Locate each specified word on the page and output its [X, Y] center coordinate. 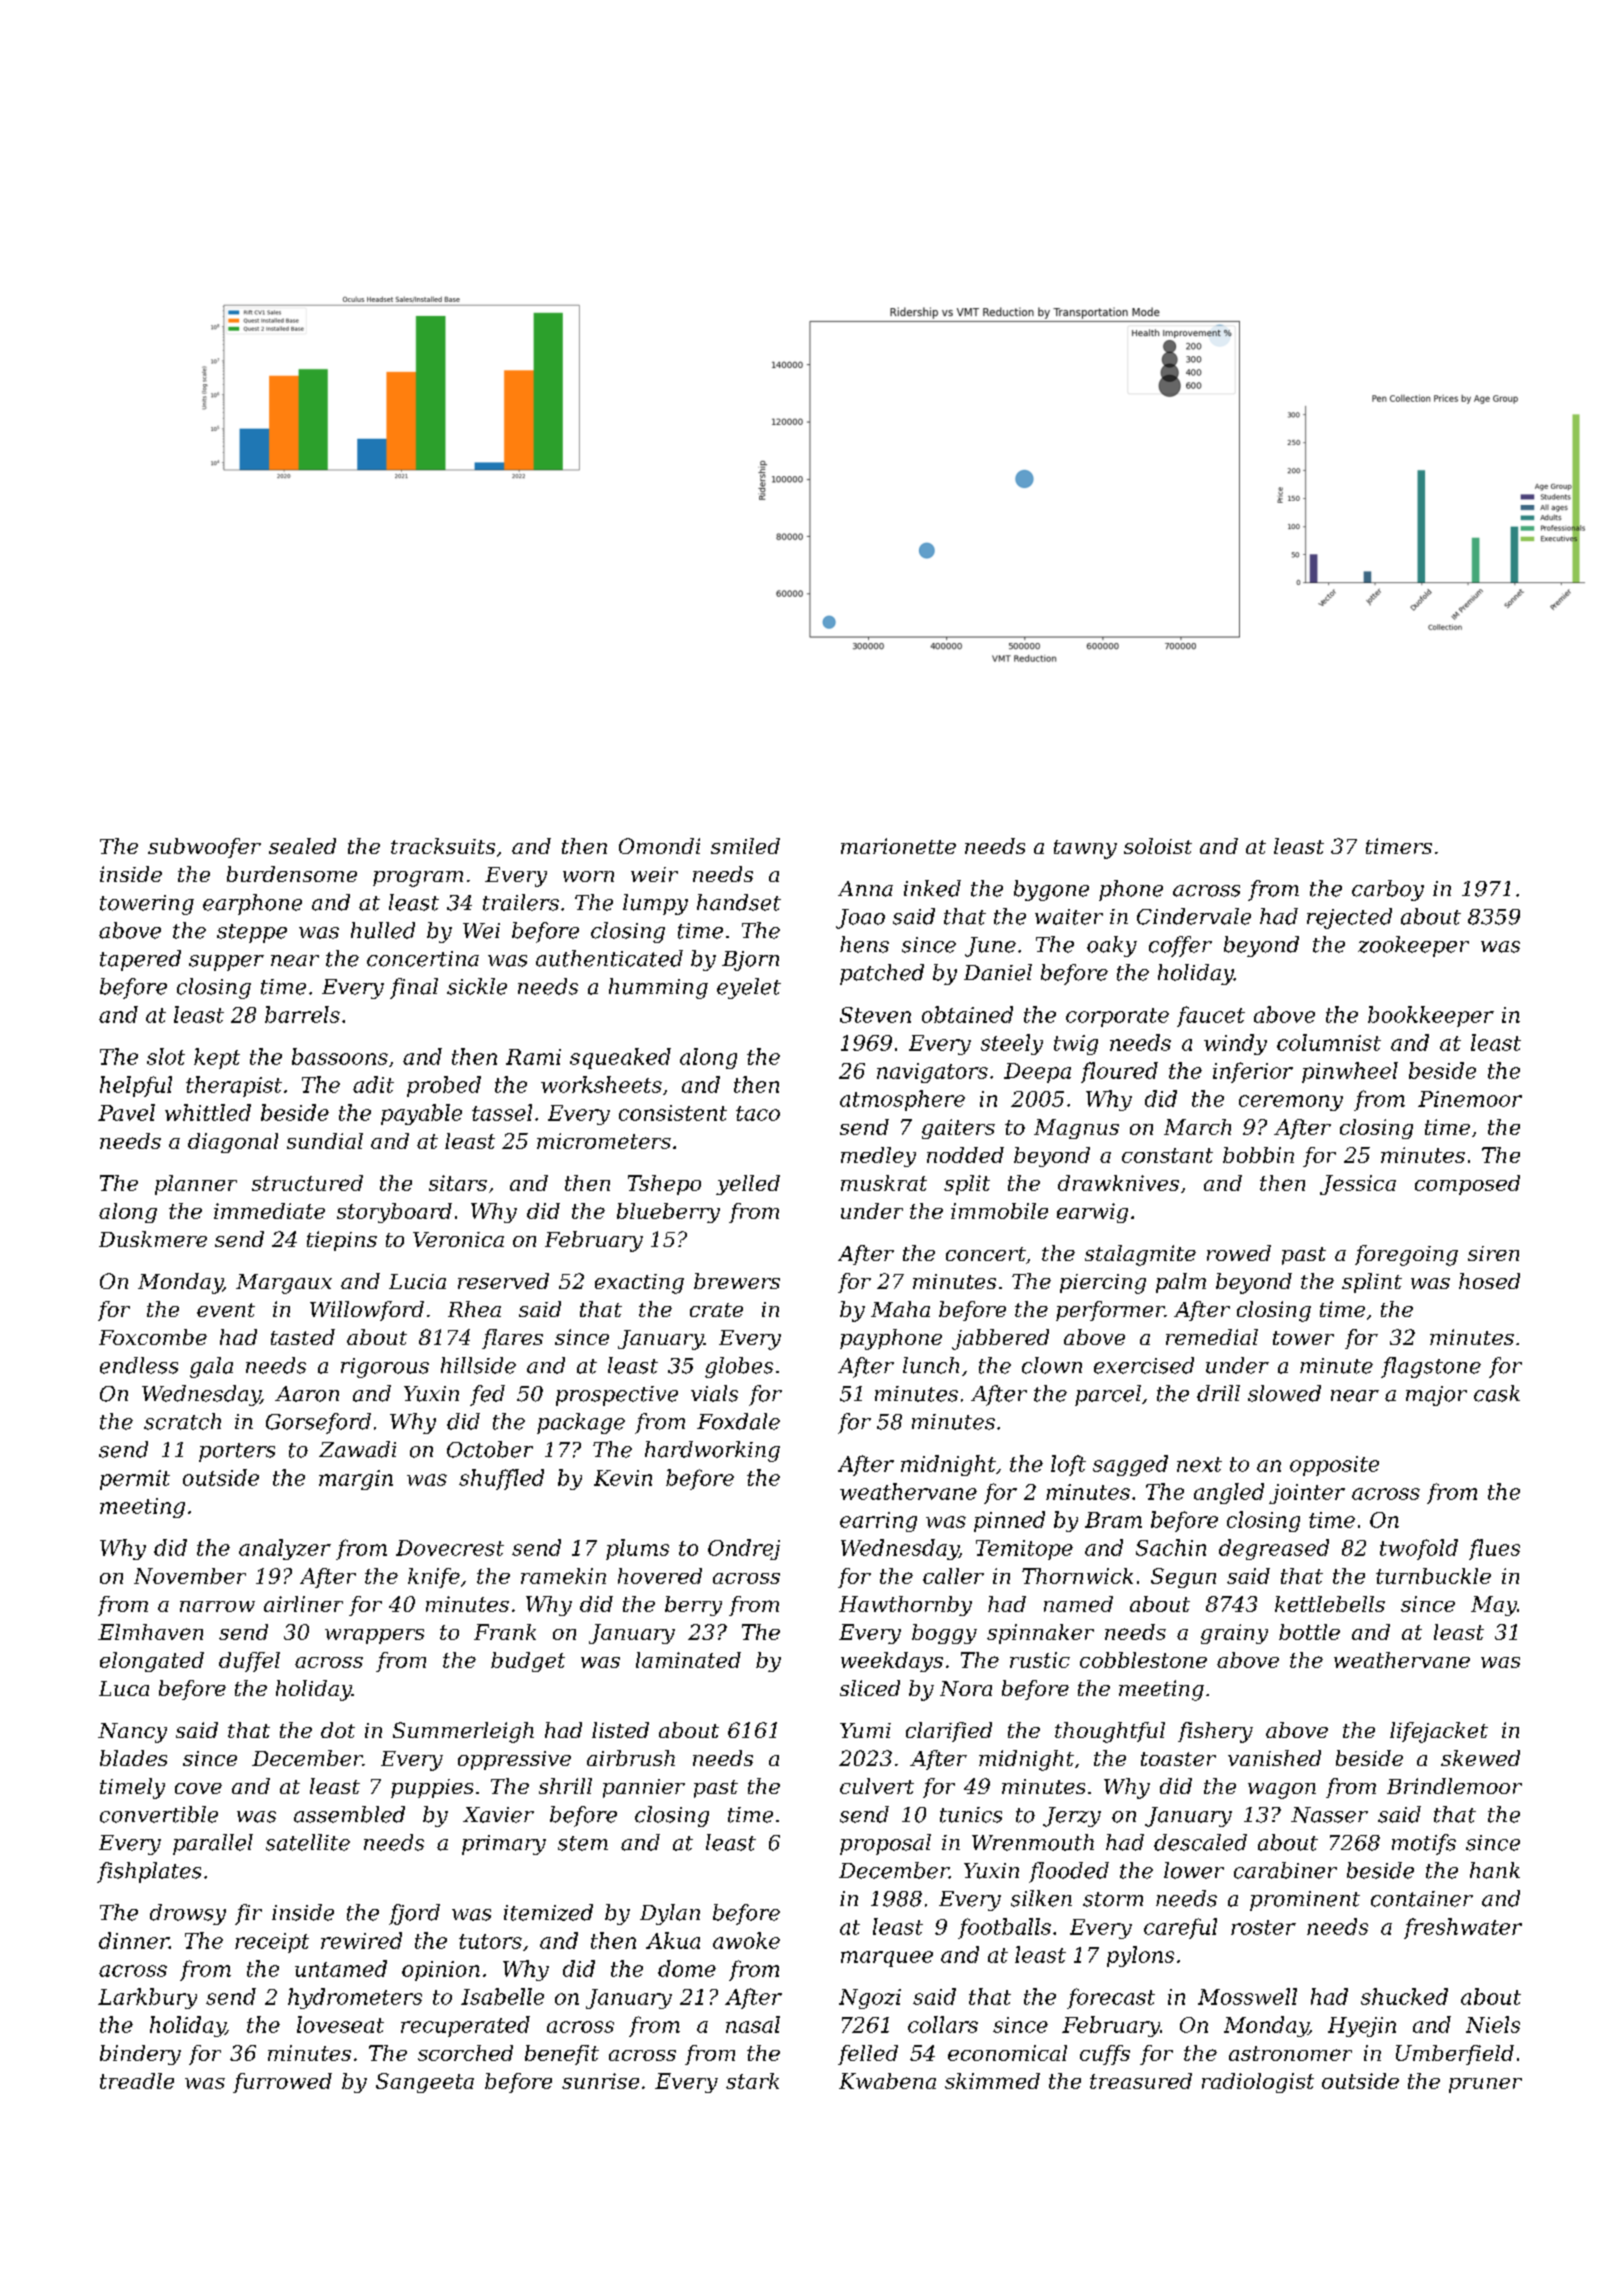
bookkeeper [1431, 1016]
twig [1076, 1045]
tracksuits [443, 846]
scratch [182, 1421]
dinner [134, 1940]
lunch [931, 1365]
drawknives [1118, 1183]
